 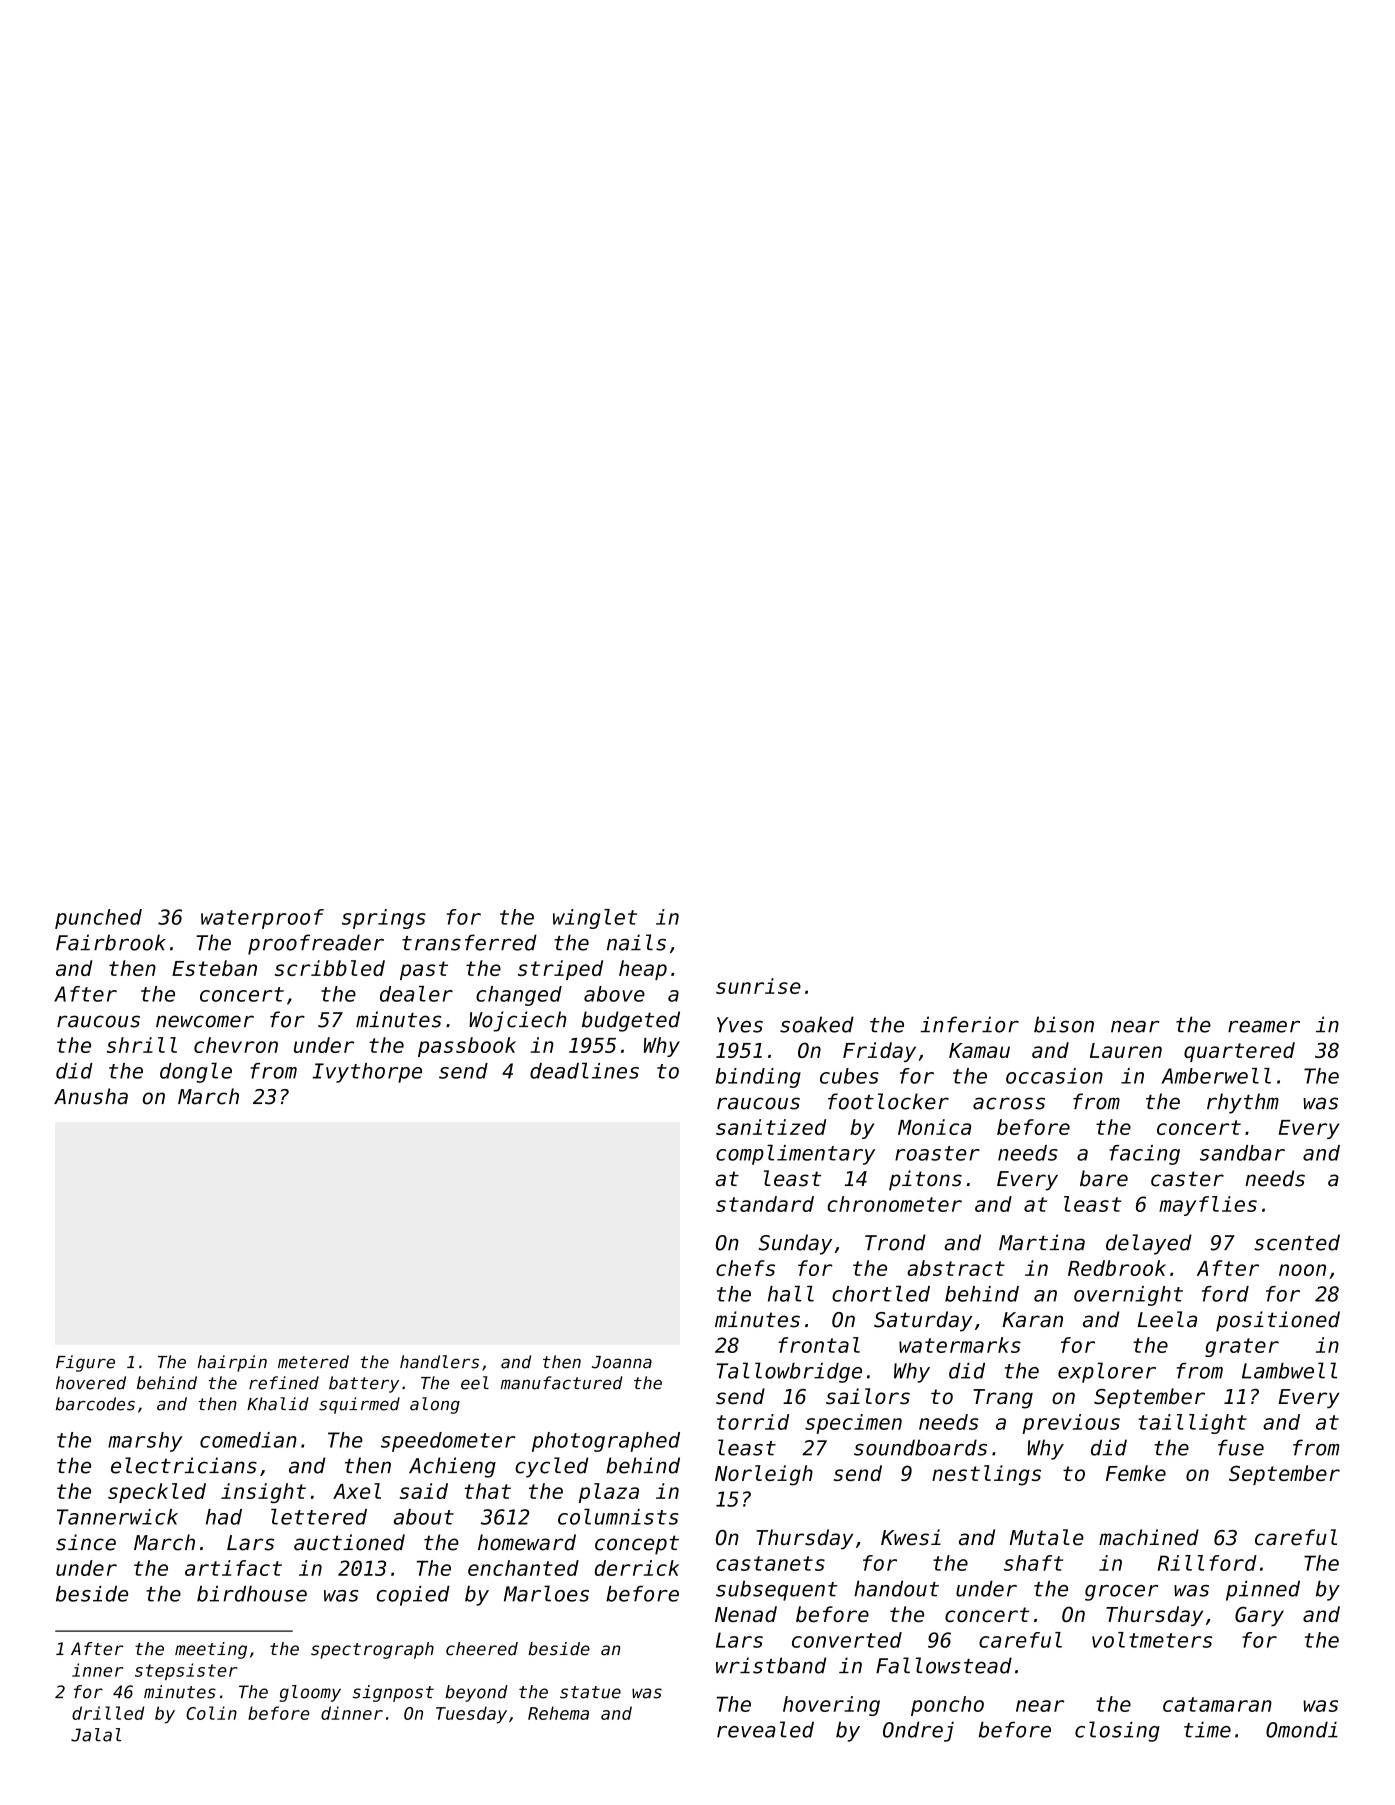 I want to click on deadlines, so click(x=584, y=1070).
